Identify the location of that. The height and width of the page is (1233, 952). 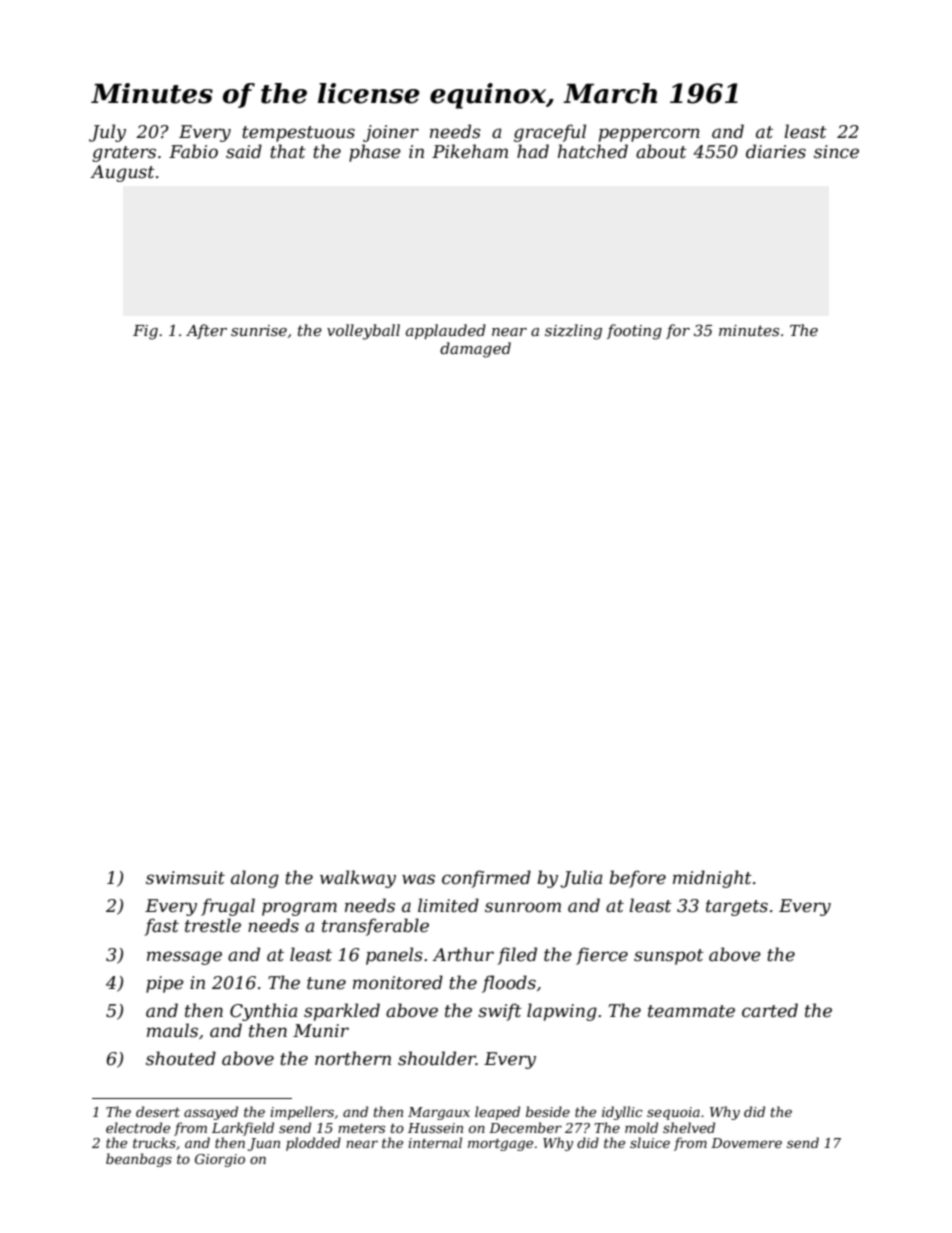
(288, 151).
